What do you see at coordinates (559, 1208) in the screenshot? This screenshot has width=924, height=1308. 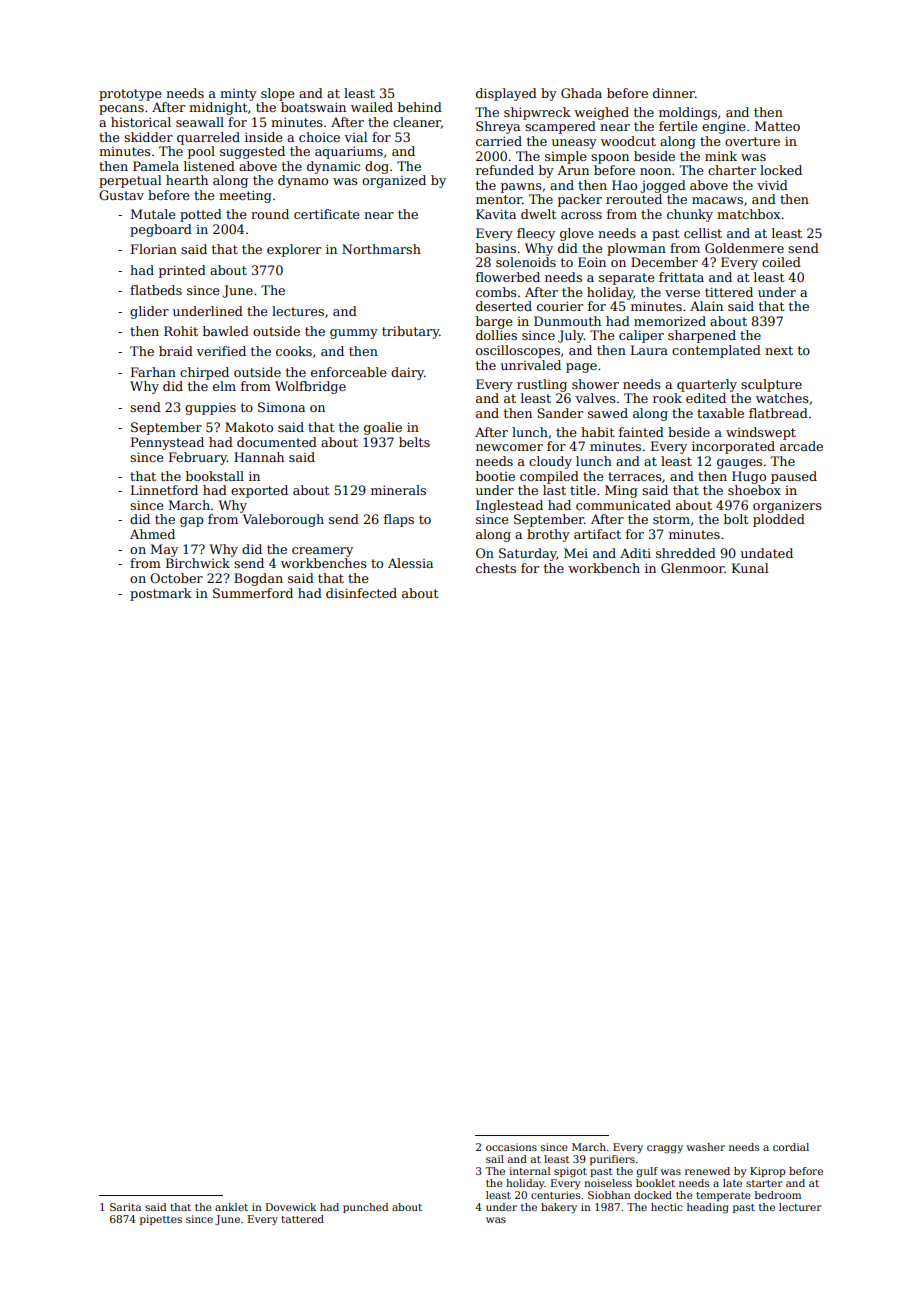 I see `bakery` at bounding box center [559, 1208].
